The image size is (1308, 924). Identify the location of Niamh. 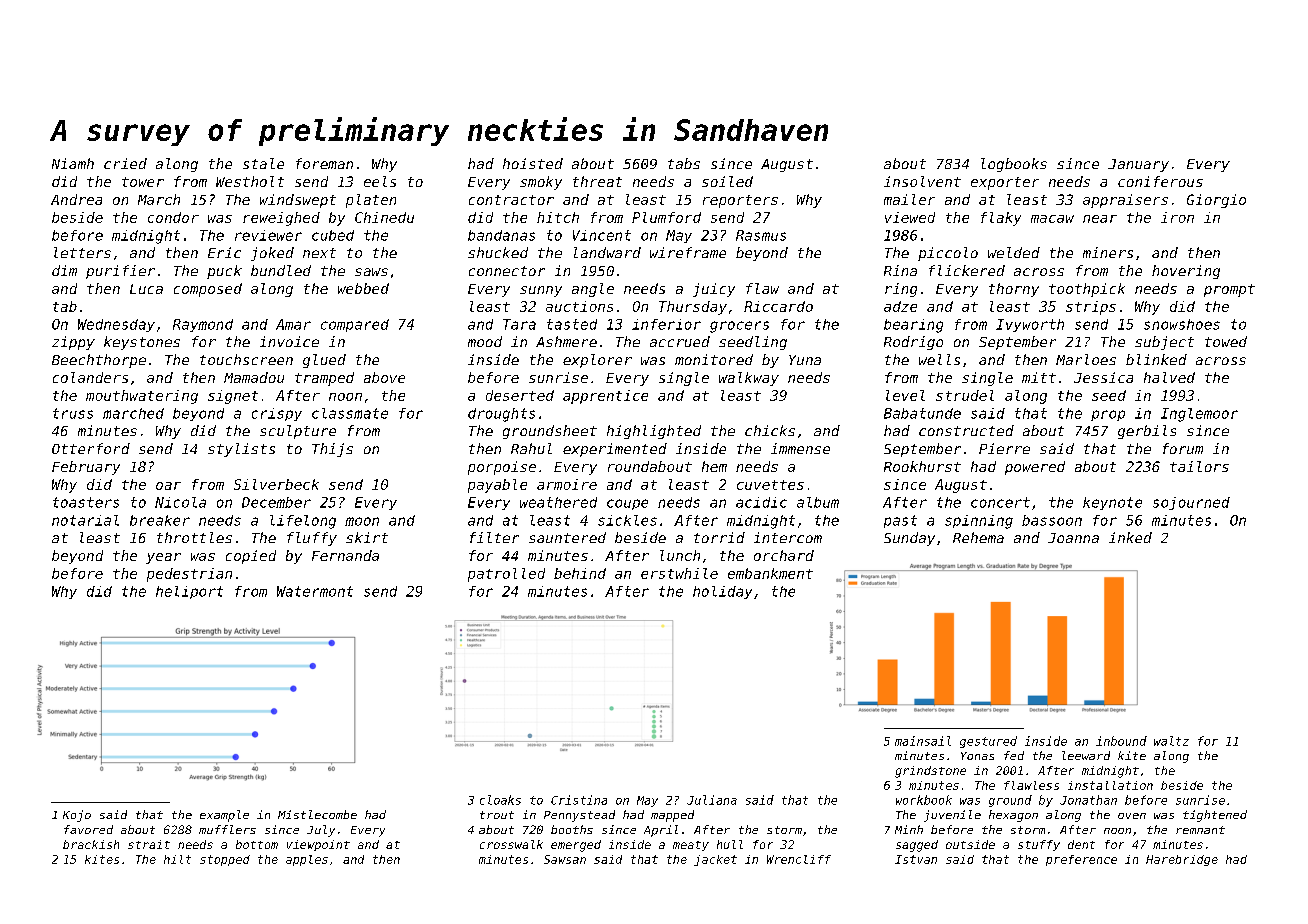
(73, 163).
